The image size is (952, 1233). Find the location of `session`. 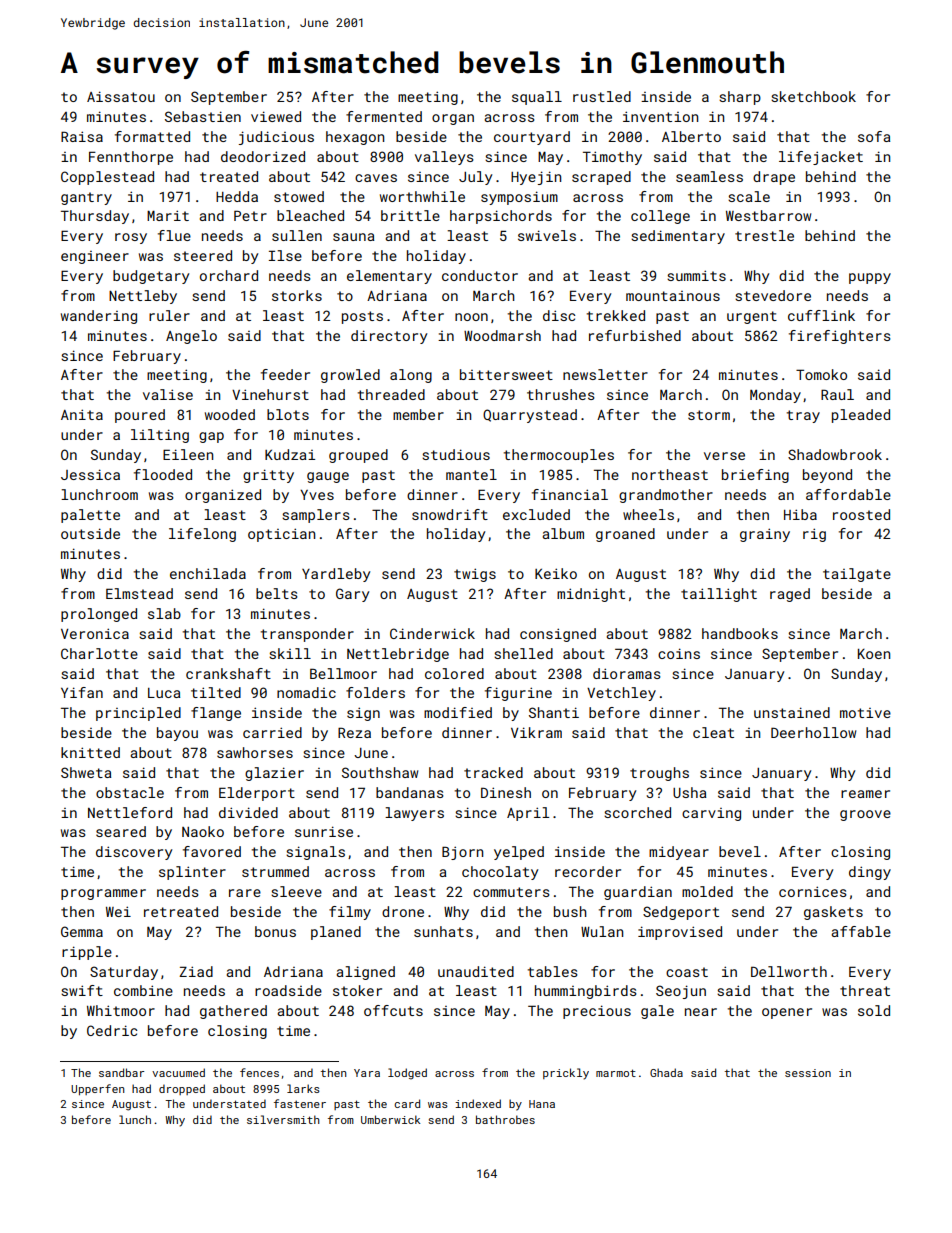

session is located at coordinates (808, 1073).
